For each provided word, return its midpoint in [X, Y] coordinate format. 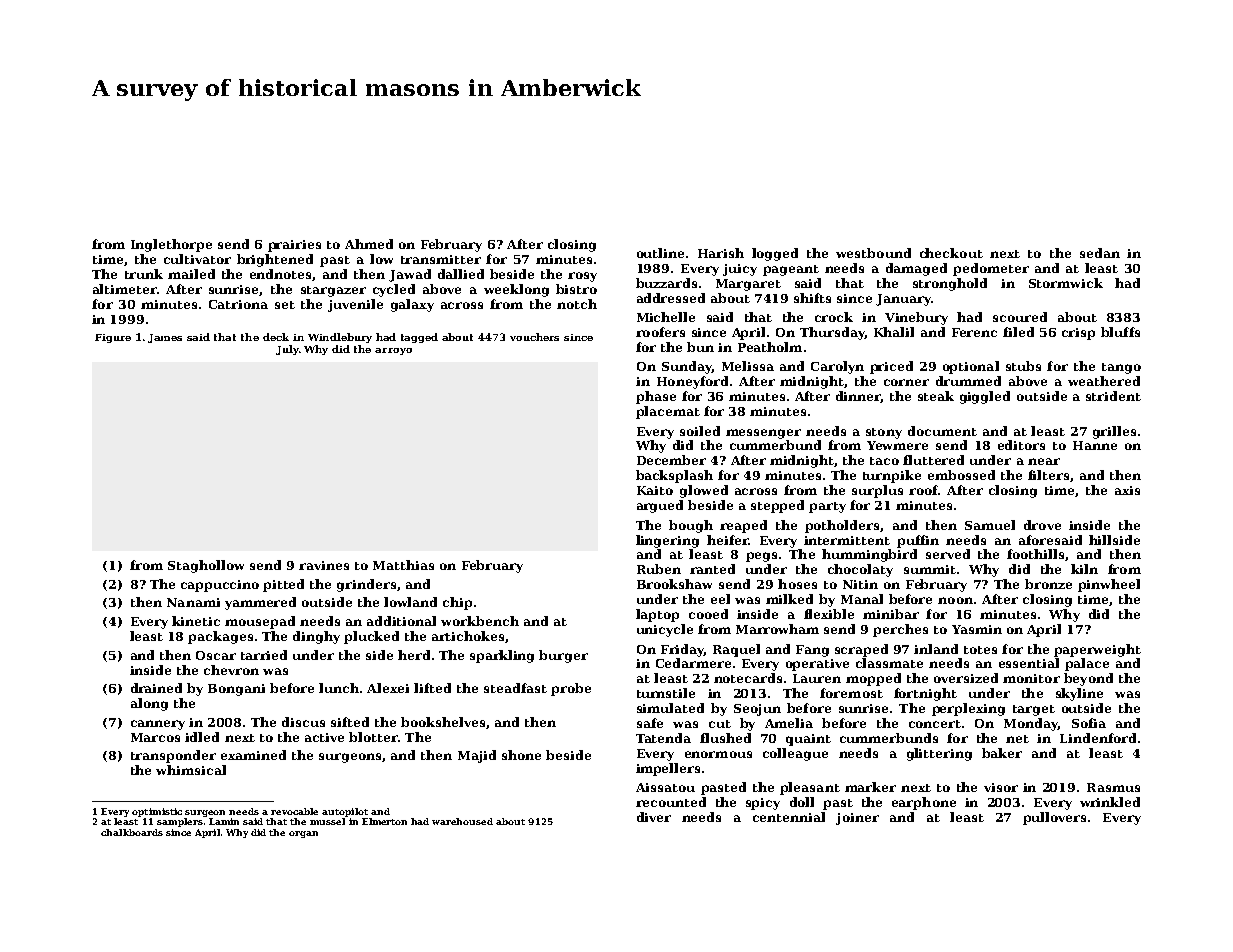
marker [870, 787]
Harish [721, 253]
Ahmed [369, 244]
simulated [670, 708]
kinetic [196, 621]
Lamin [224, 821]
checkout [951, 253]
